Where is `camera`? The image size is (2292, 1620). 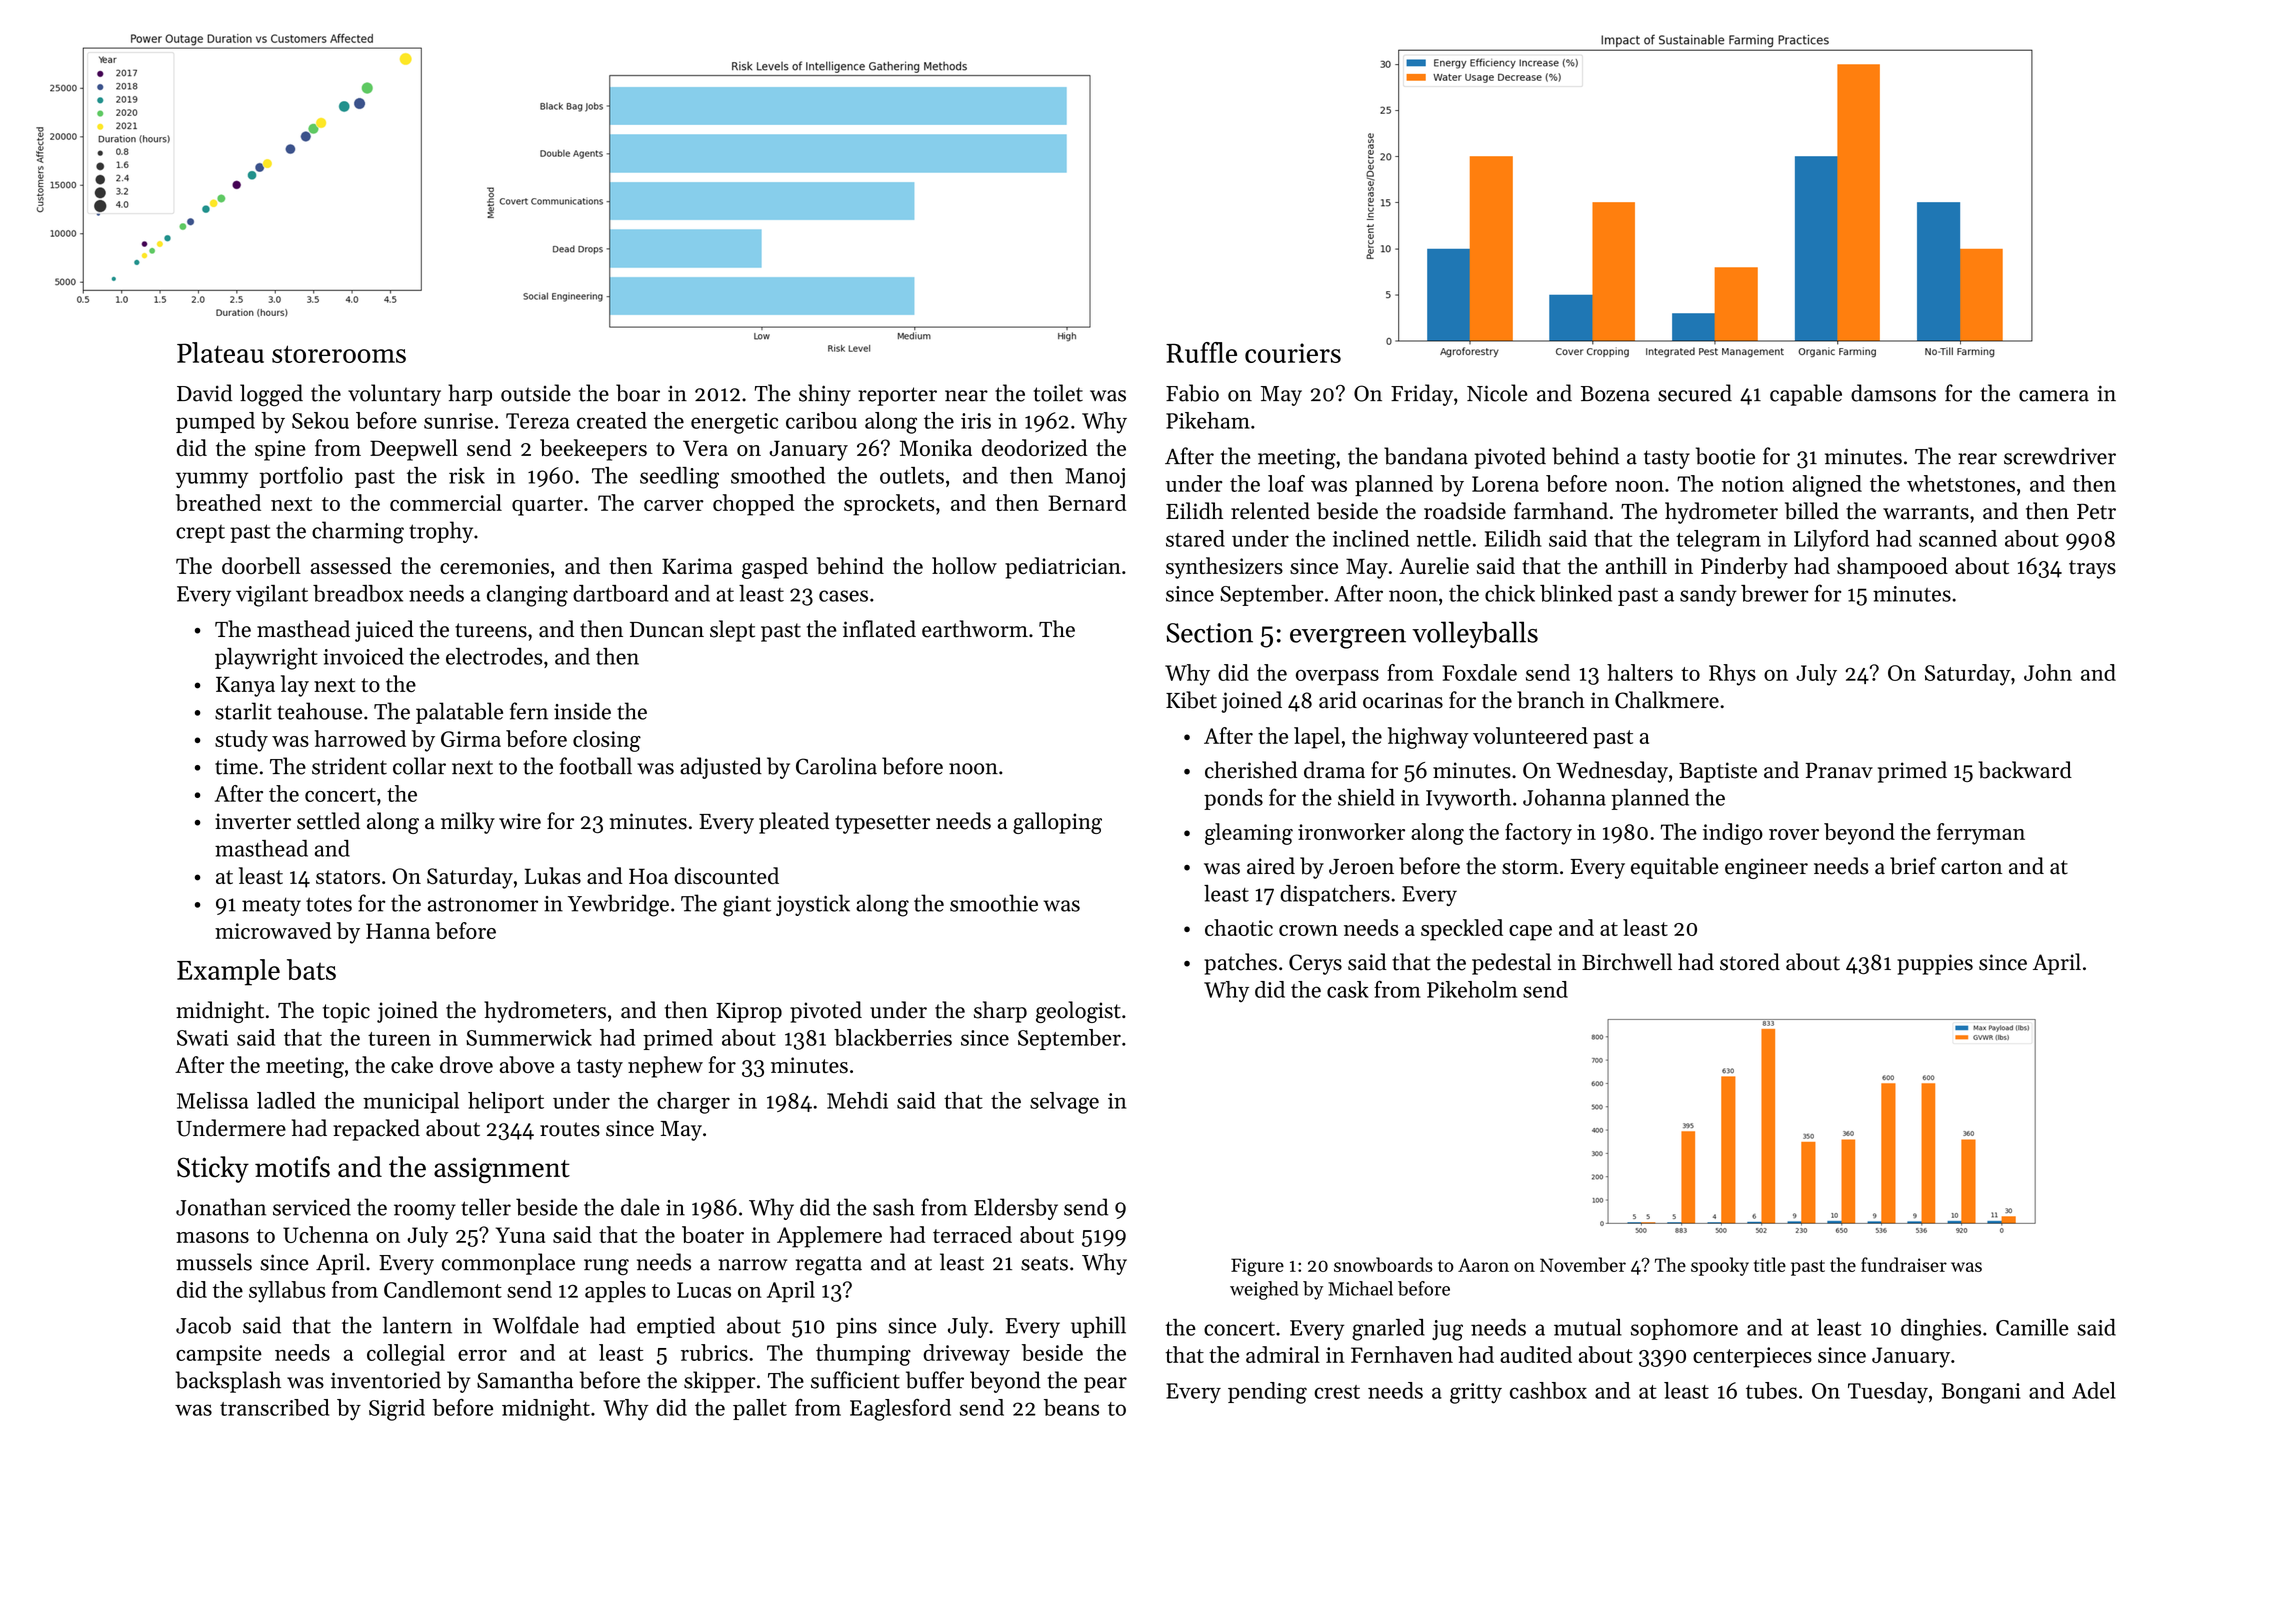 camera is located at coordinates (2054, 396).
